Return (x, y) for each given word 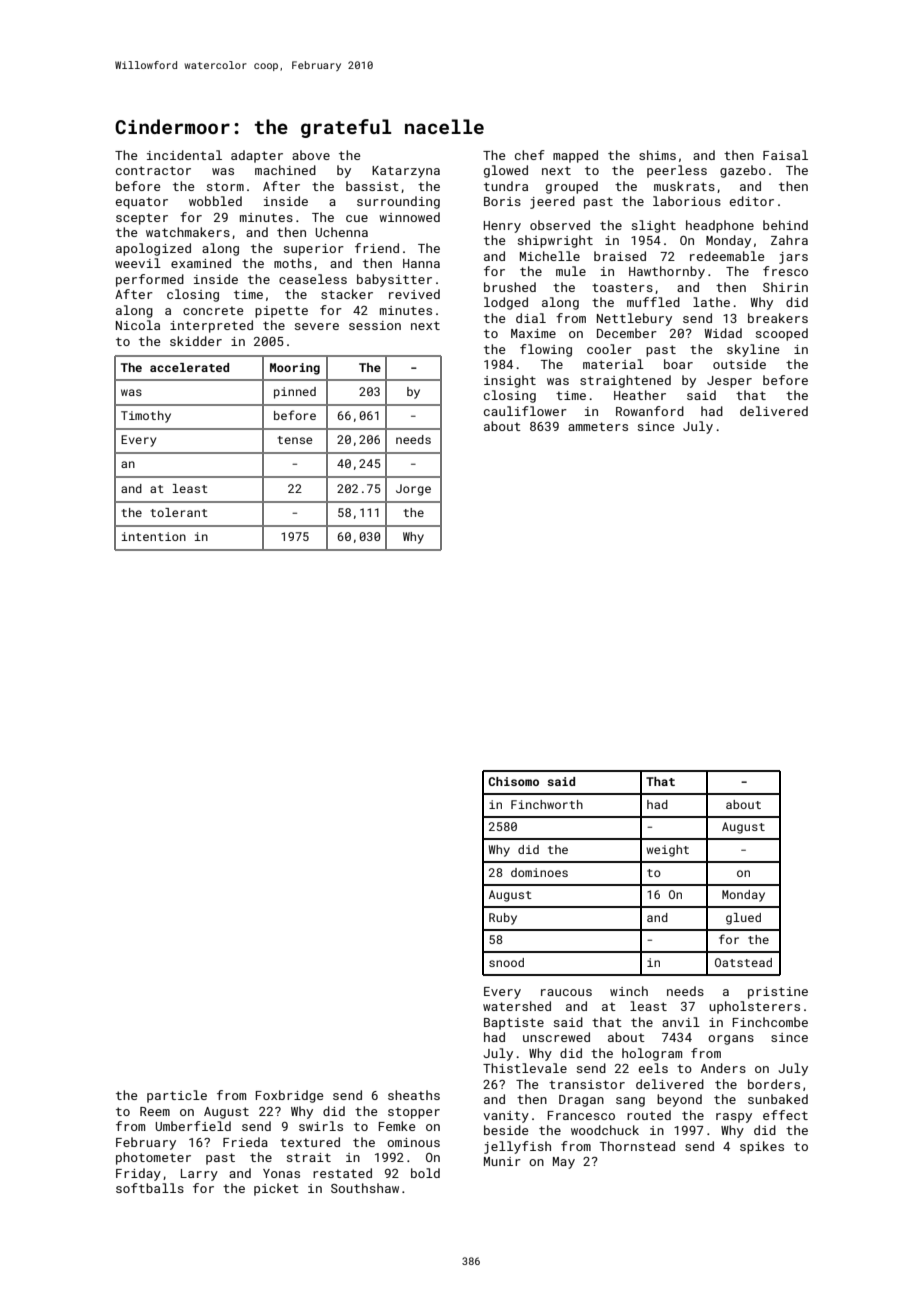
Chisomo (513, 781)
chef (530, 155)
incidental (184, 155)
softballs (150, 1188)
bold (425, 1173)
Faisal (785, 155)
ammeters (598, 426)
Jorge (413, 490)
